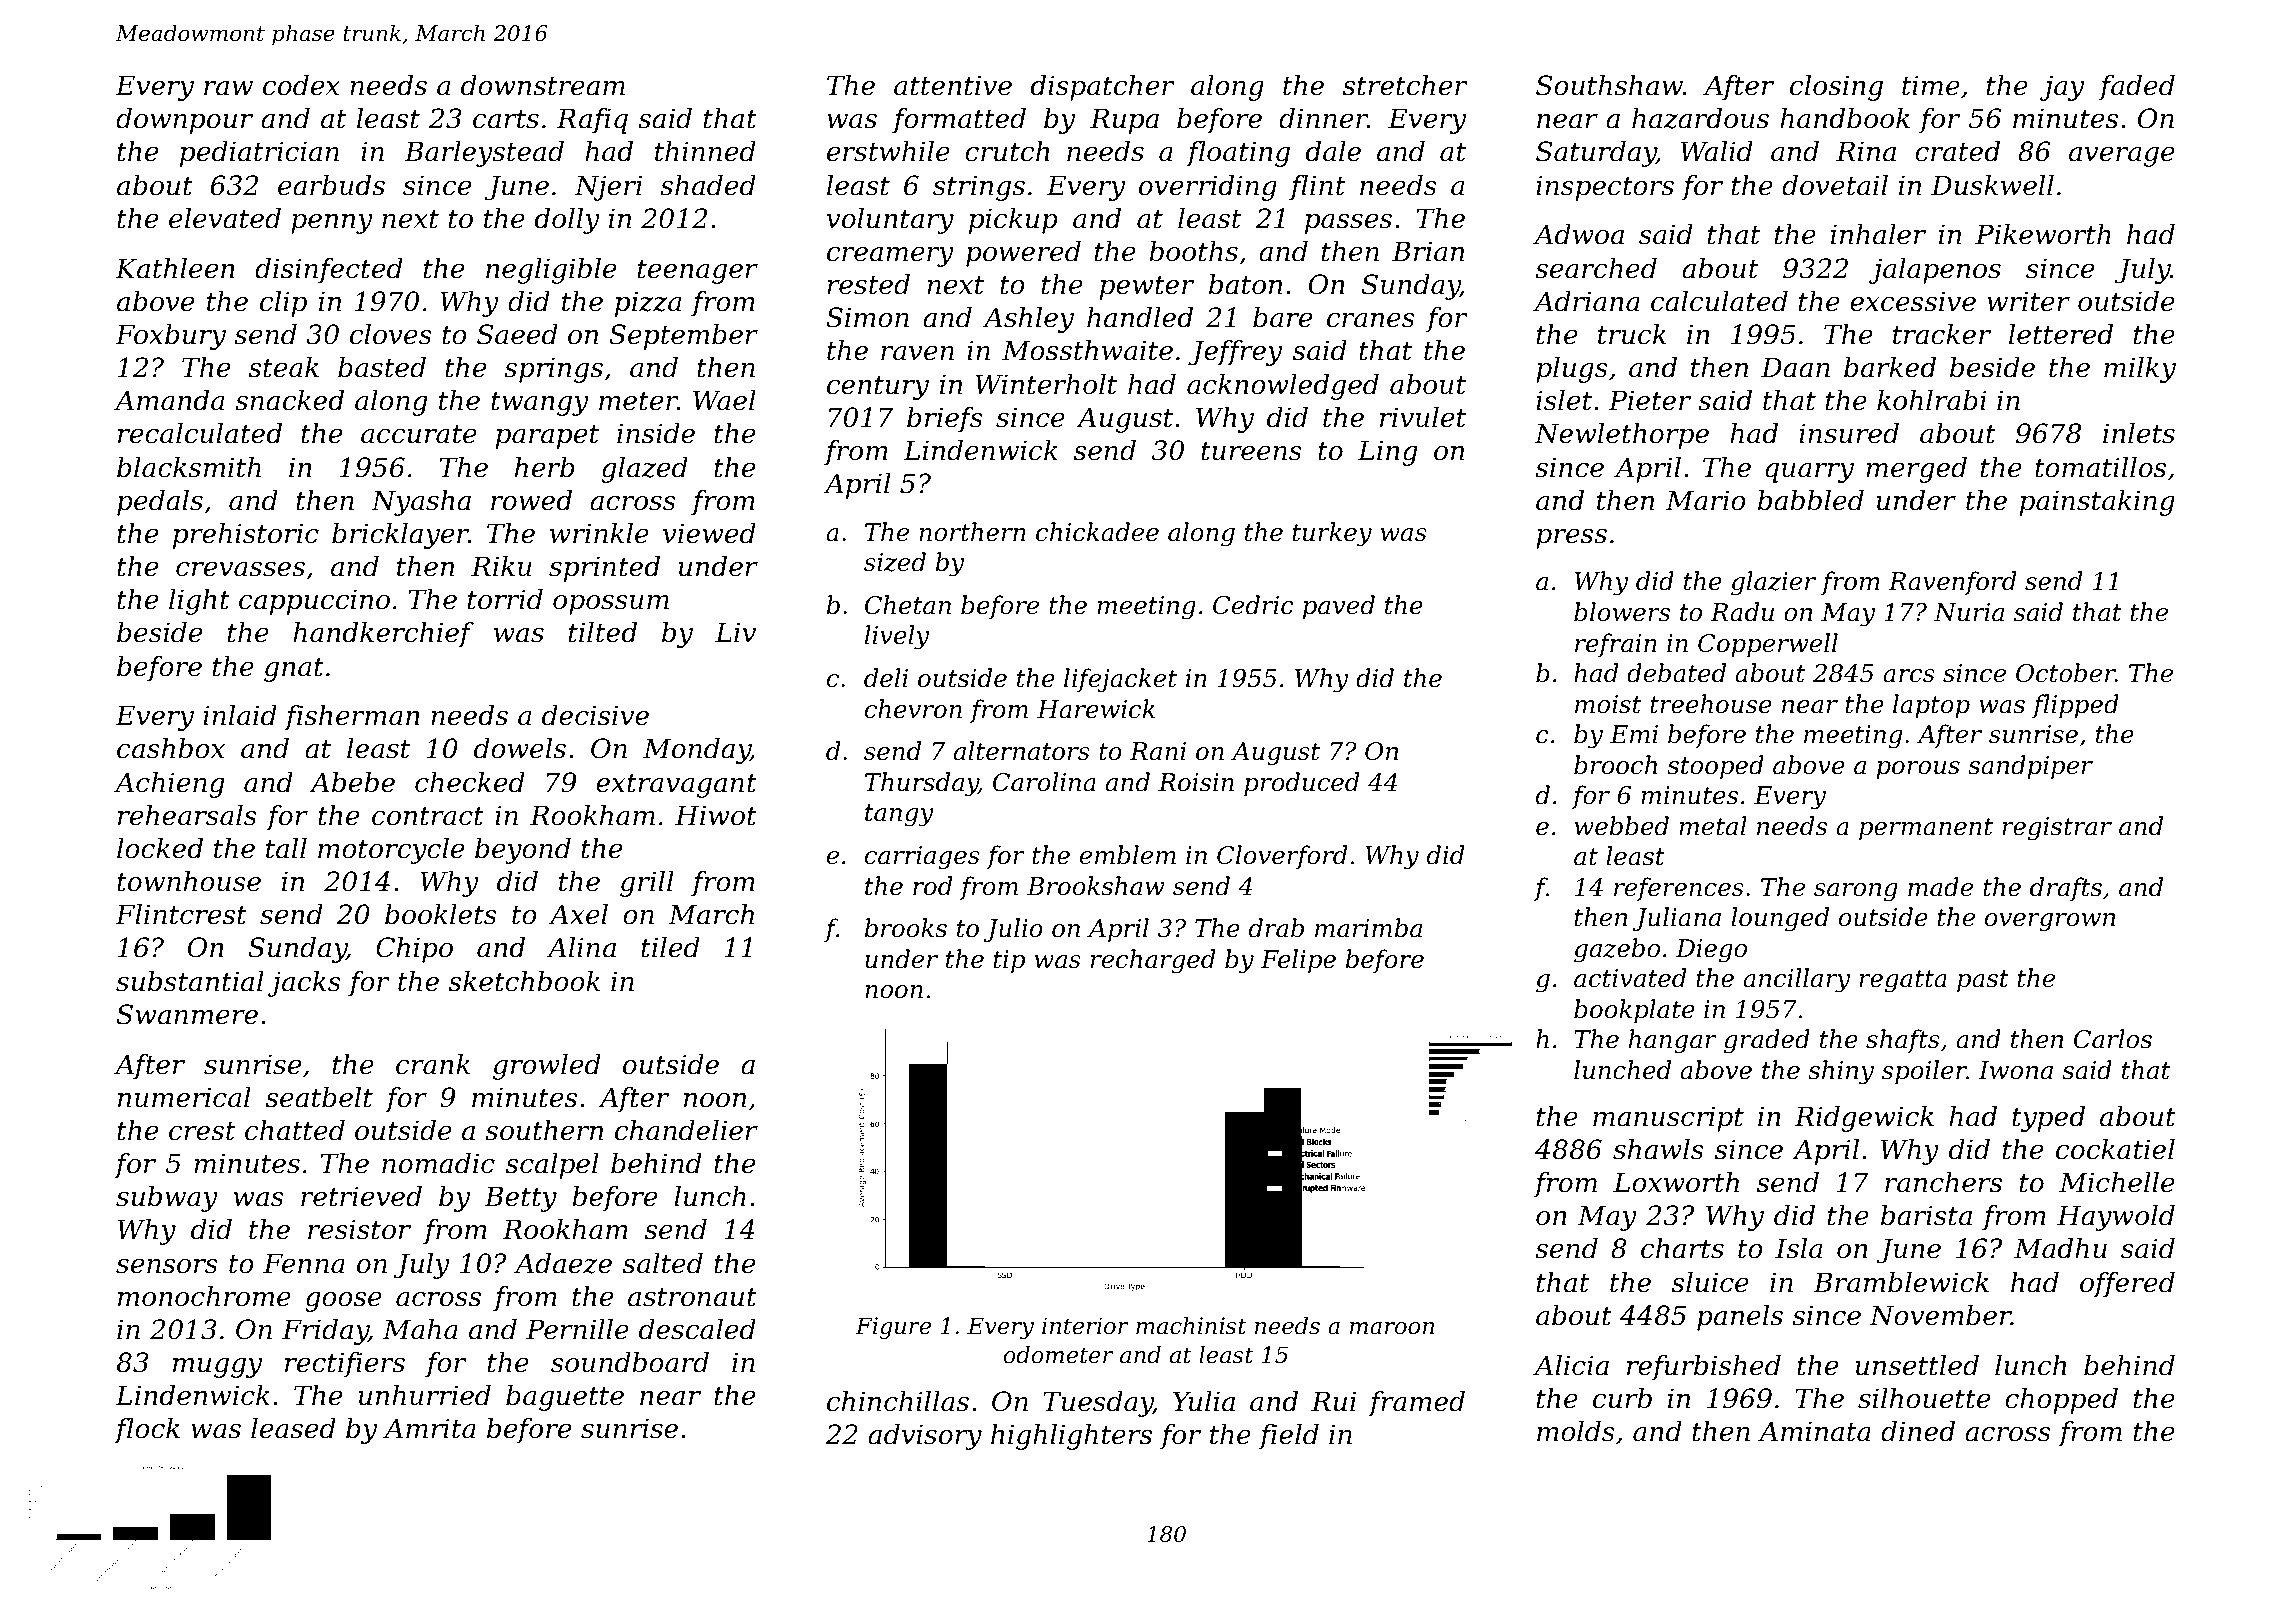  Describe the element at coordinates (419, 434) in the page. I see `accurate` at that location.
